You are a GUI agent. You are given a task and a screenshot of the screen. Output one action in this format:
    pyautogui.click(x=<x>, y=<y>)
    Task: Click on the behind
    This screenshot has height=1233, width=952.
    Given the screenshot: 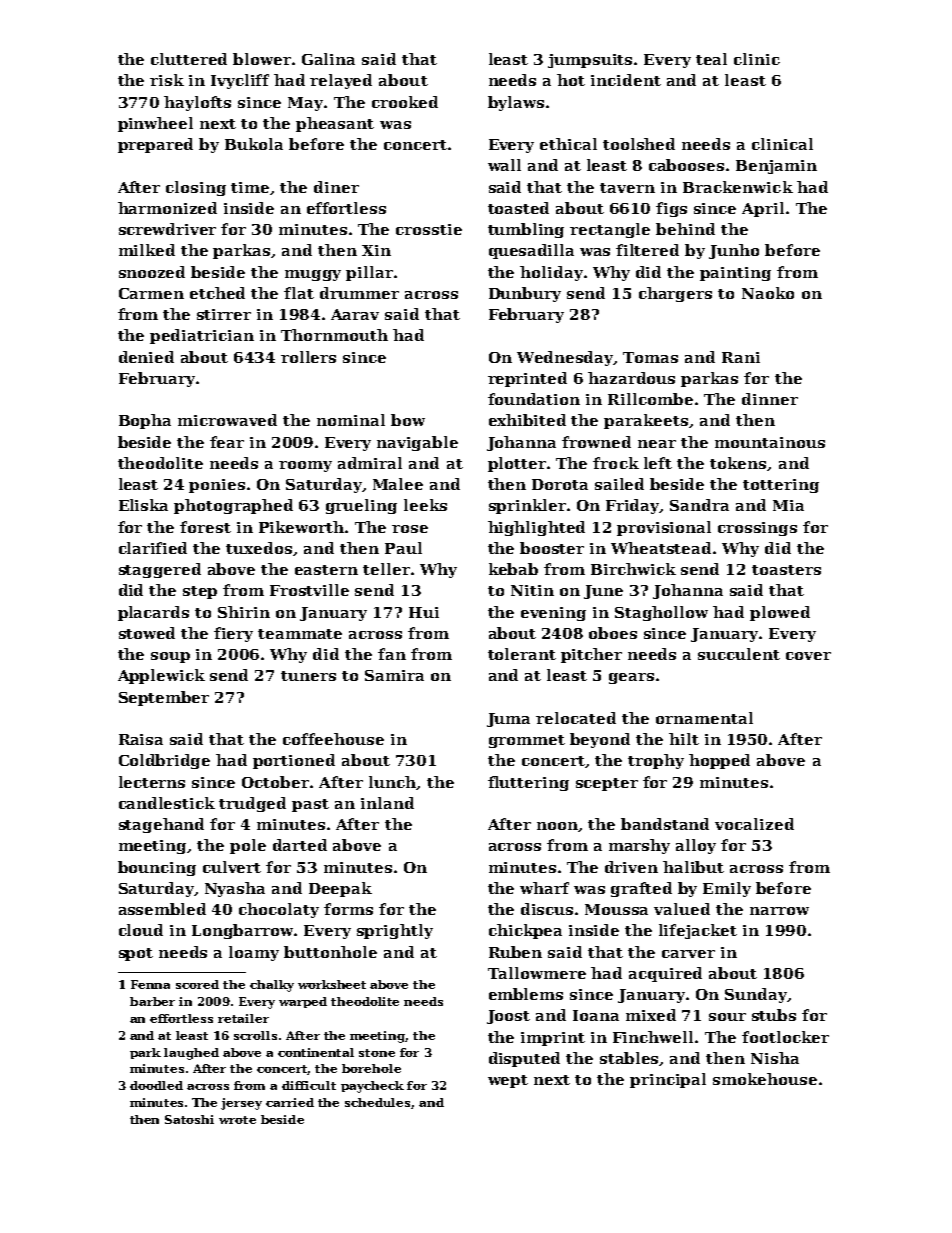 What is the action you would take?
    pyautogui.click(x=685, y=229)
